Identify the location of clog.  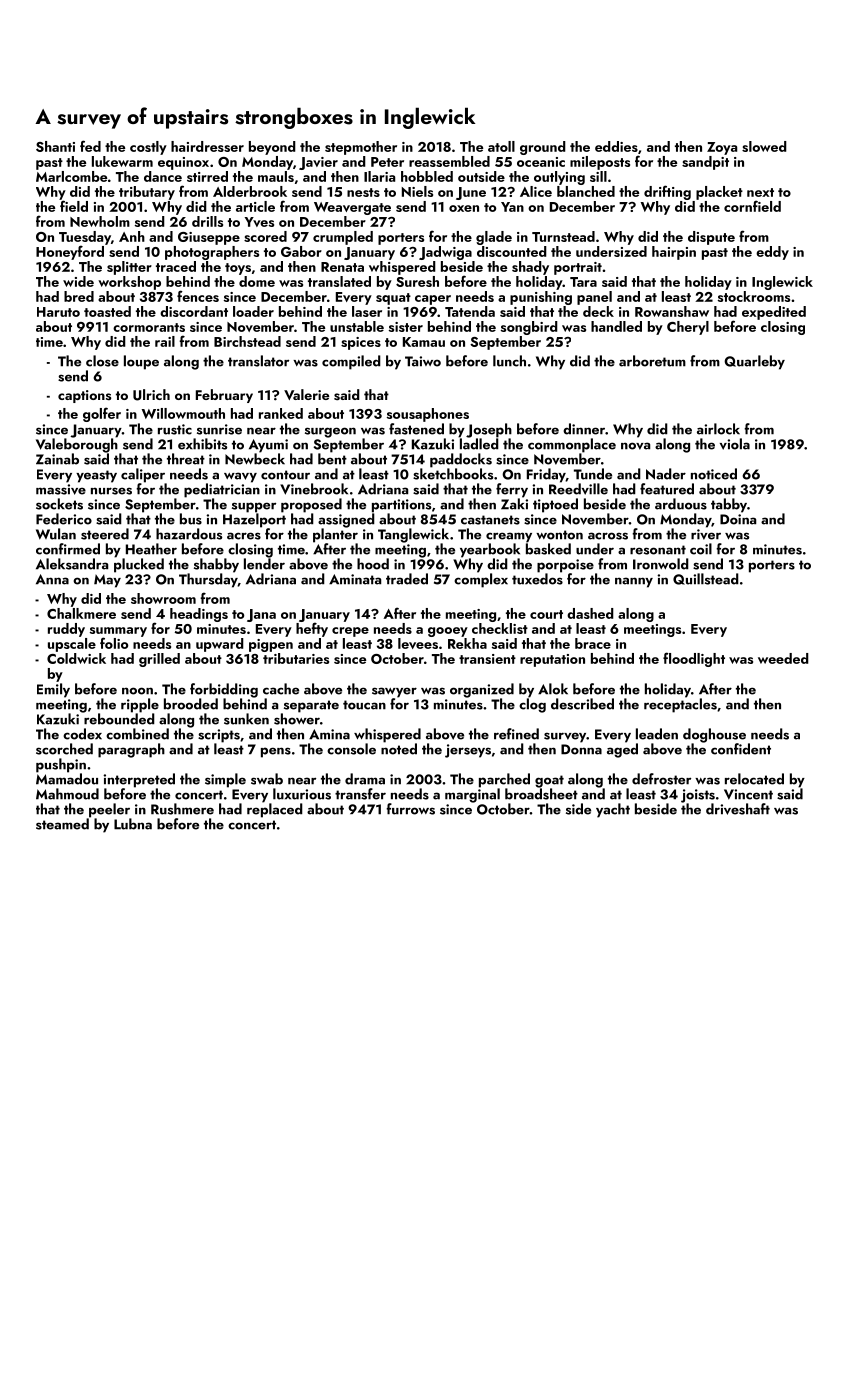
(532, 705).
